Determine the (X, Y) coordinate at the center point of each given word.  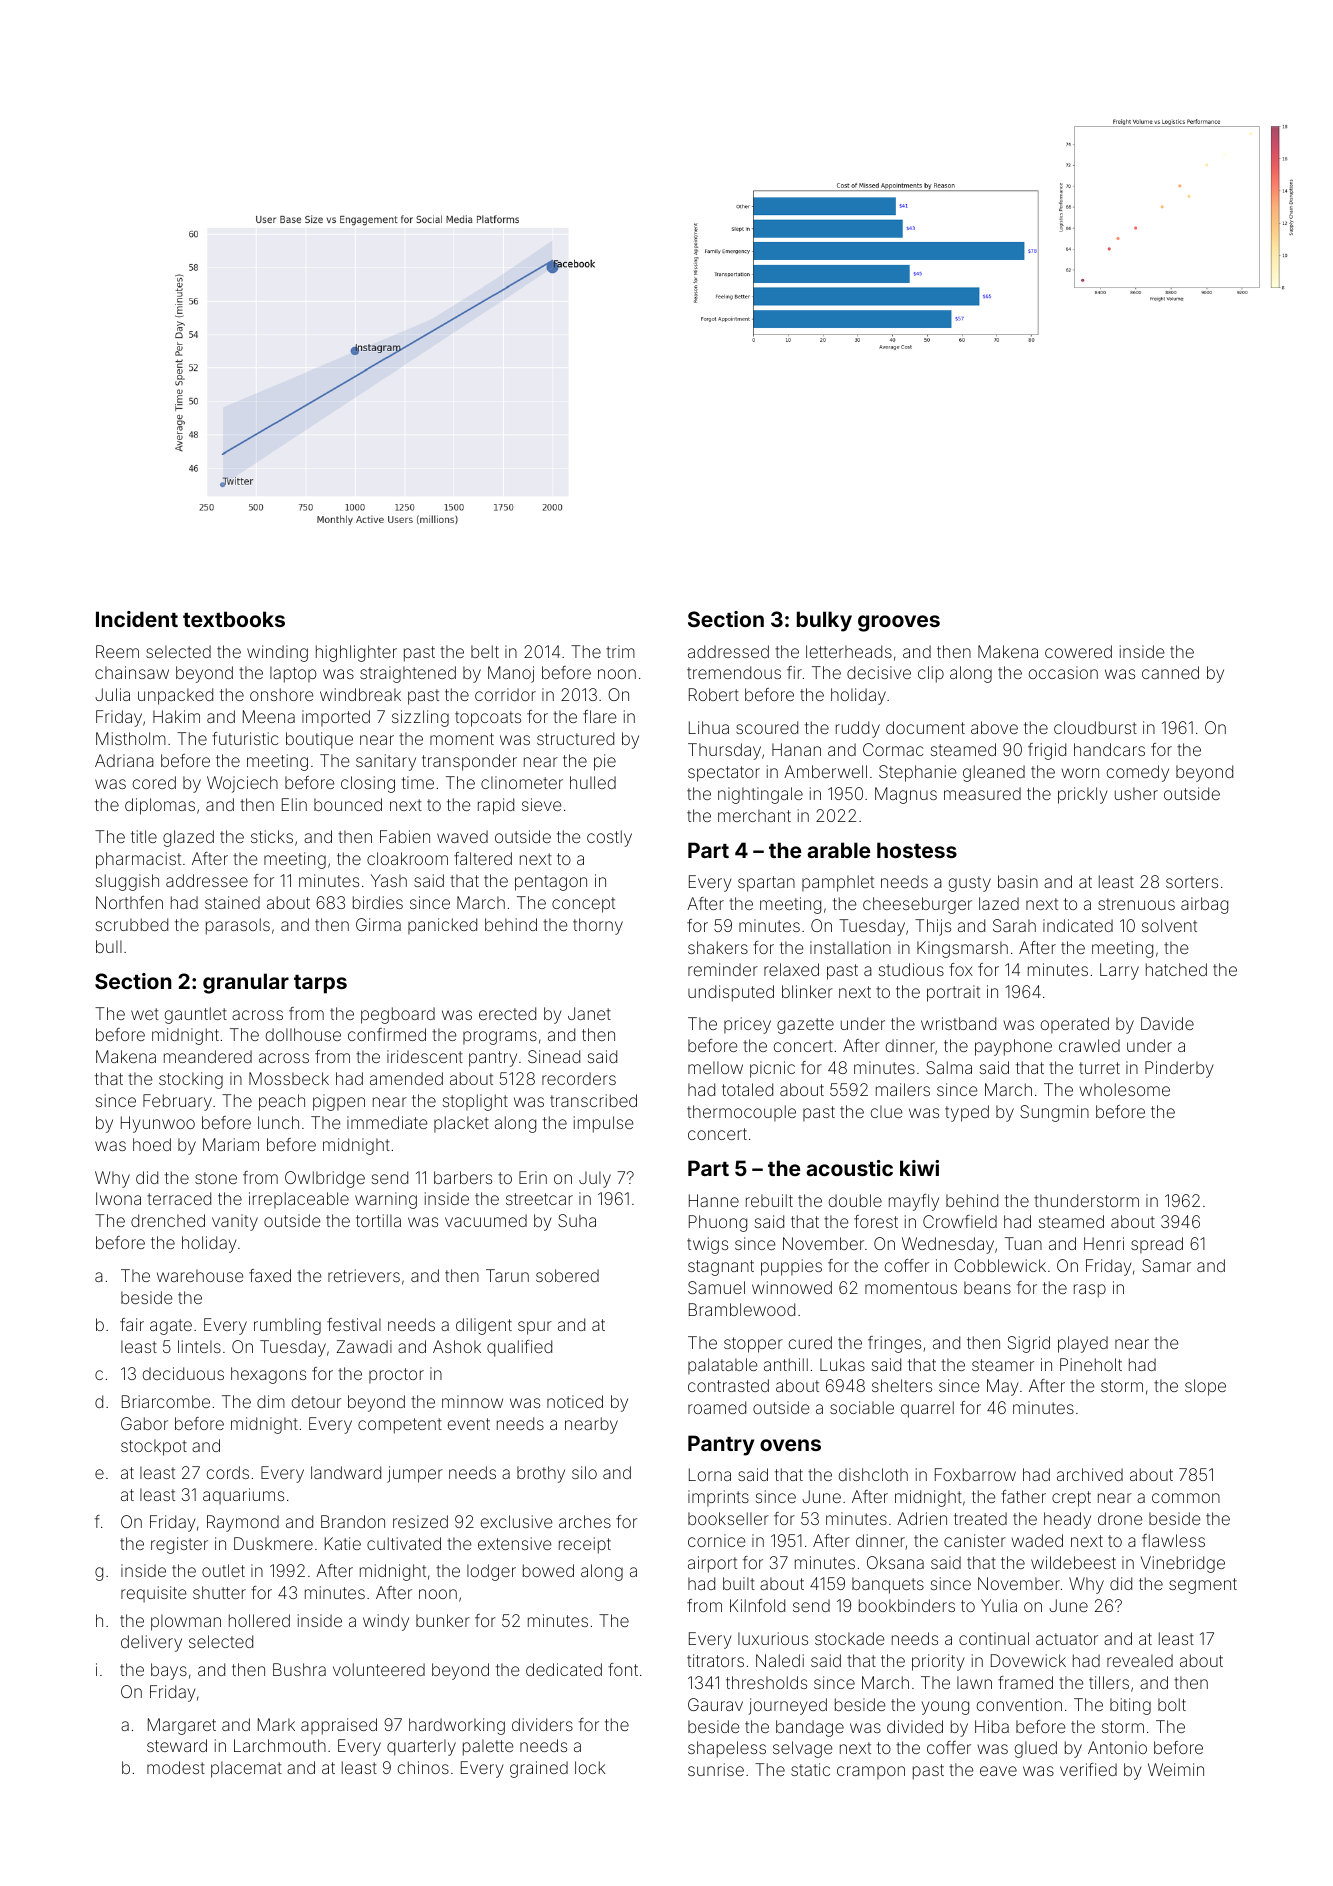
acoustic (849, 1168)
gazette (805, 1026)
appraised (339, 1726)
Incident (137, 619)
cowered (1078, 651)
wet (145, 1014)
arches (585, 1521)
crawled (1089, 1045)
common (1186, 1498)
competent (400, 1426)
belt (485, 651)
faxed (270, 1275)
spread (1157, 1245)
